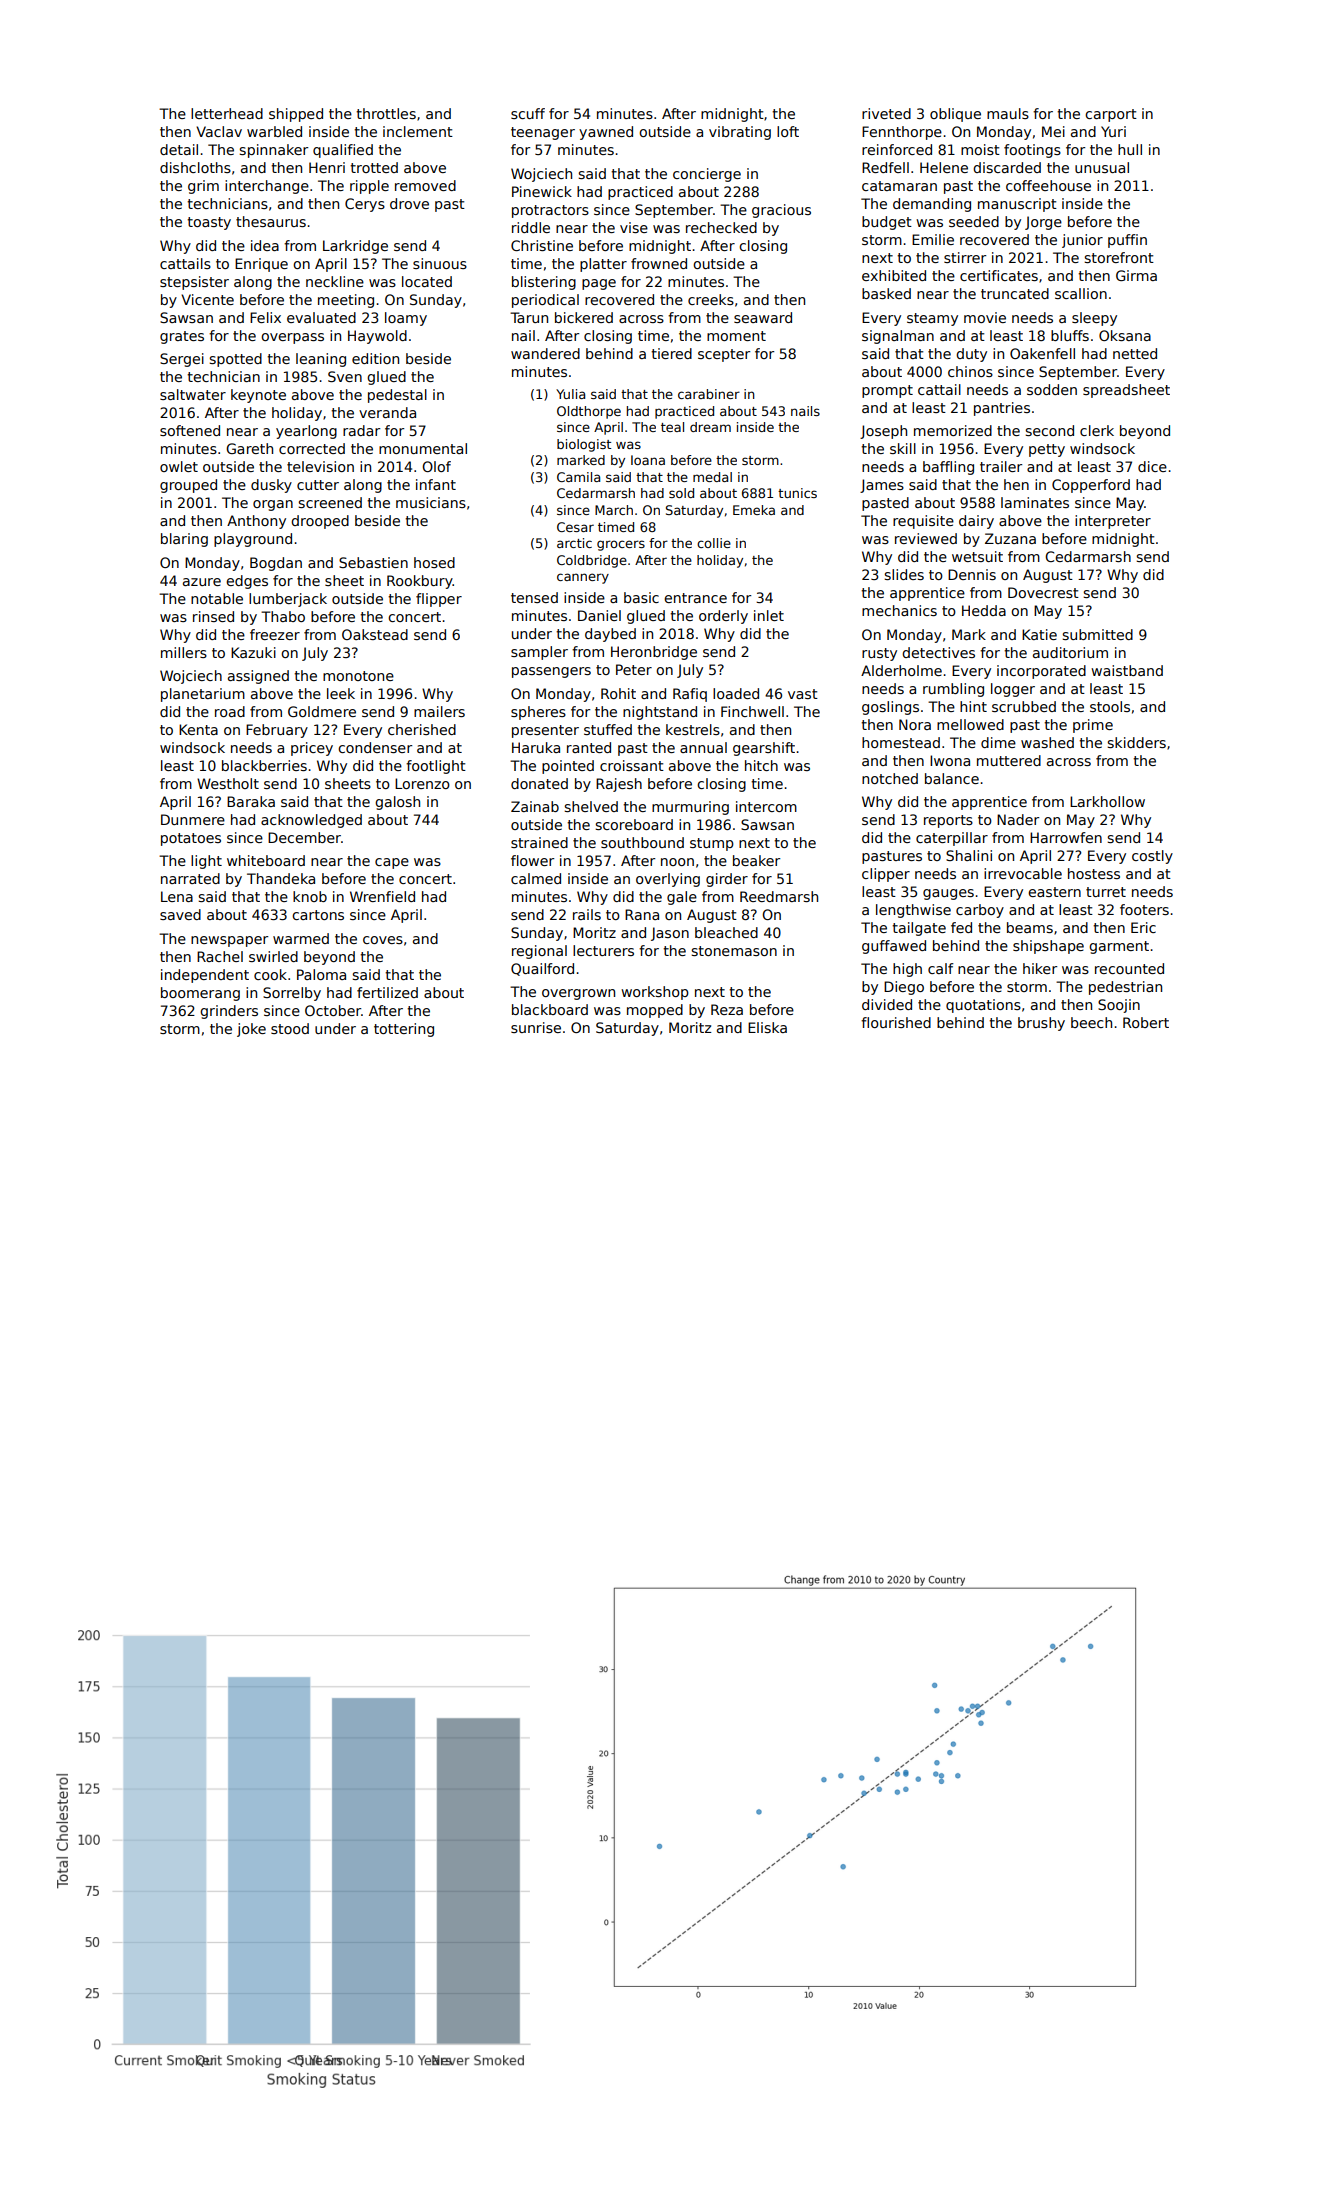 This screenshot has width=1334, height=2198. What do you see at coordinates (950, 760) in the screenshot?
I see `Iwona` at bounding box center [950, 760].
